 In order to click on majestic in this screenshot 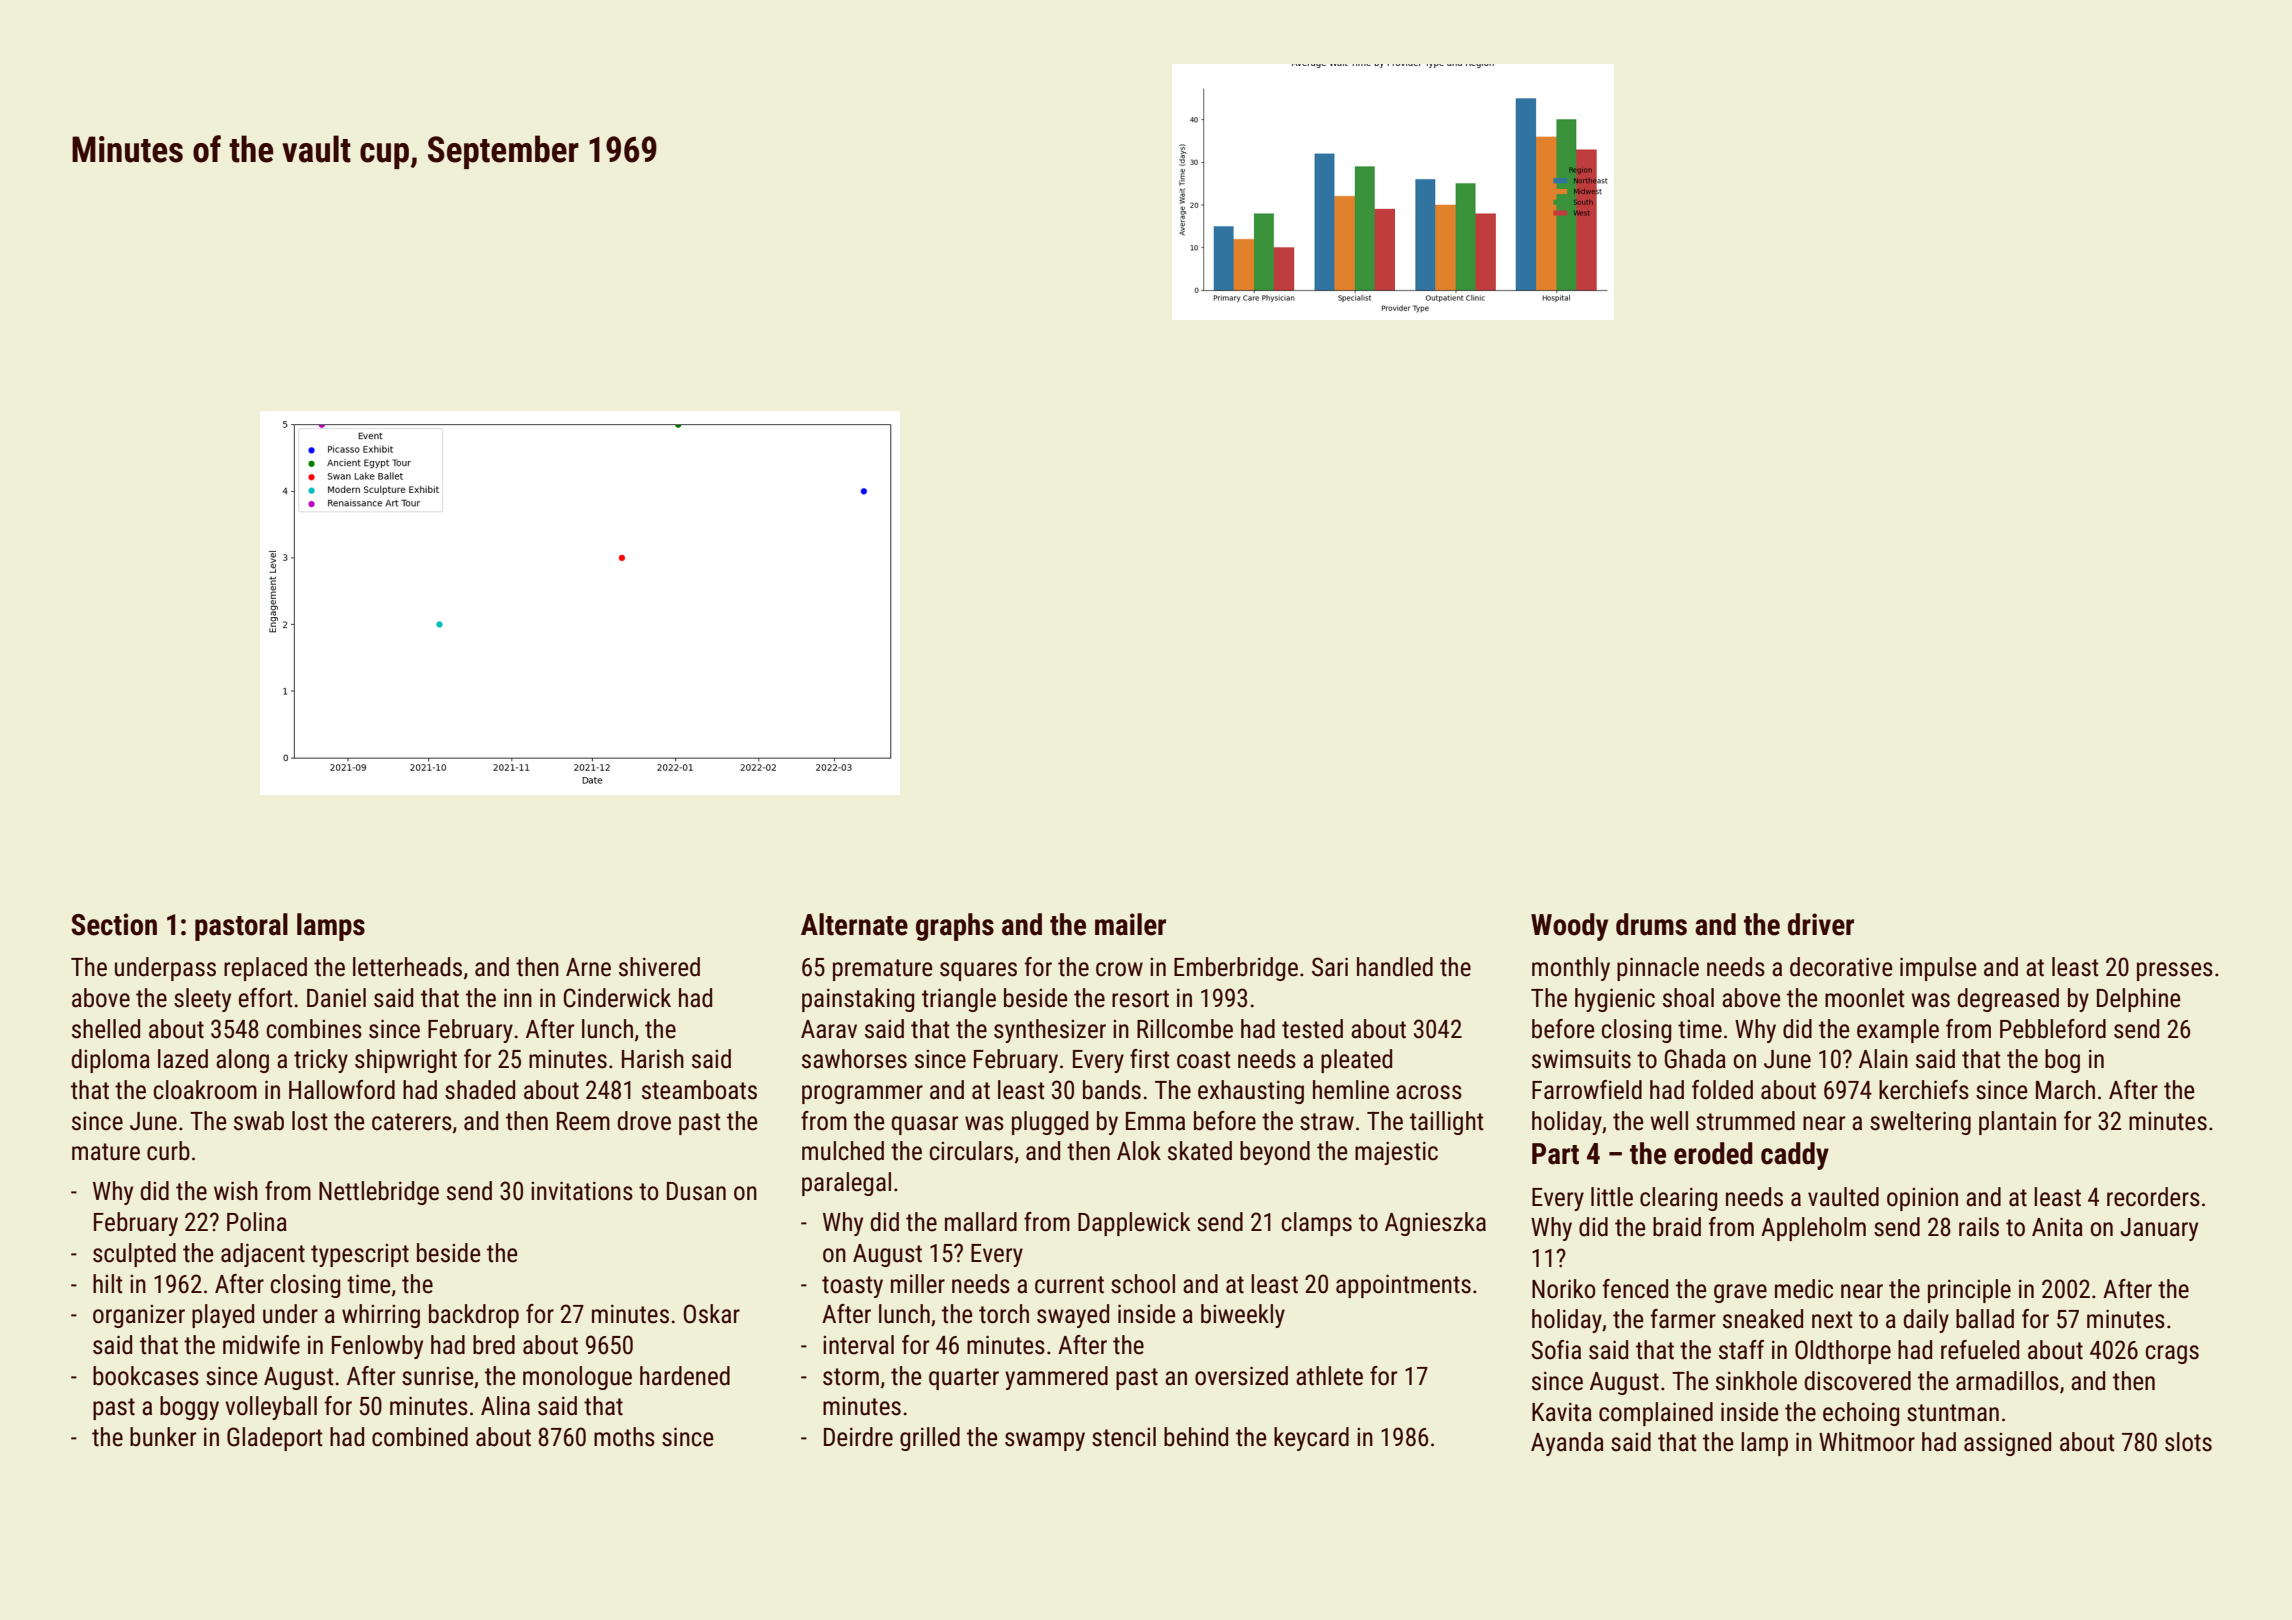, I will do `click(1396, 1153)`.
